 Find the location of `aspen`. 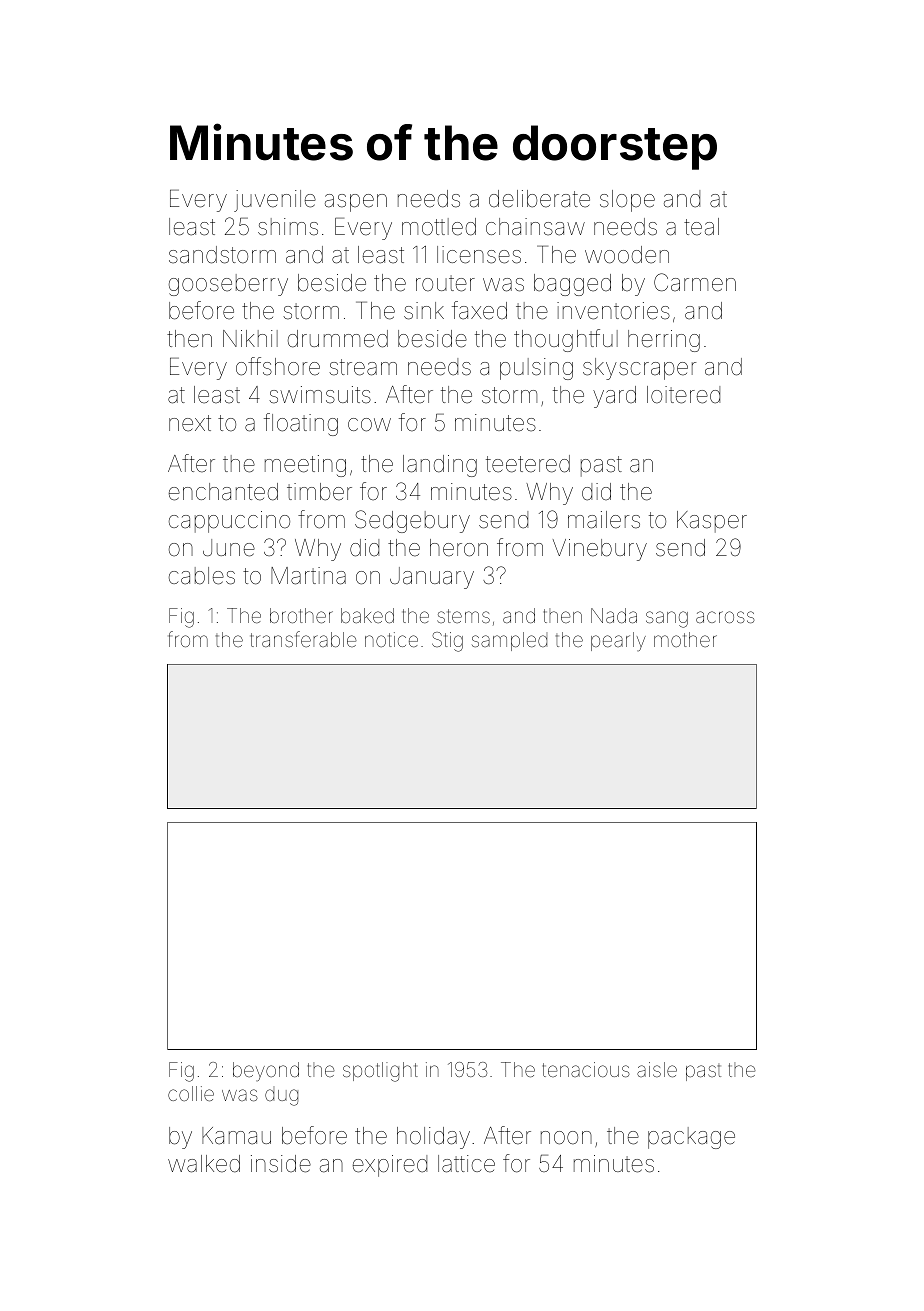

aspen is located at coordinates (356, 203).
